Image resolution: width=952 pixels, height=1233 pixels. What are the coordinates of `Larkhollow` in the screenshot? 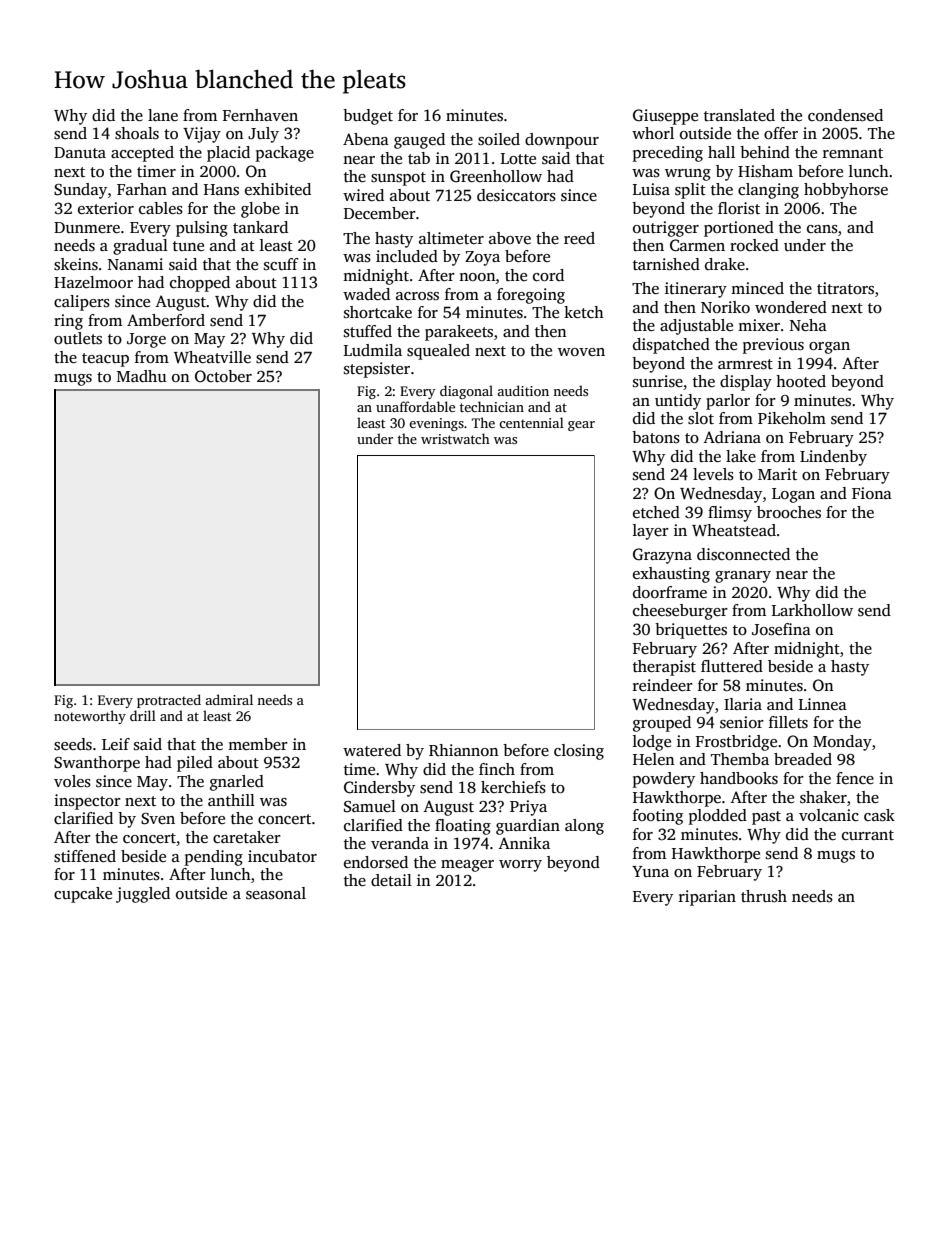 It's located at (812, 610).
